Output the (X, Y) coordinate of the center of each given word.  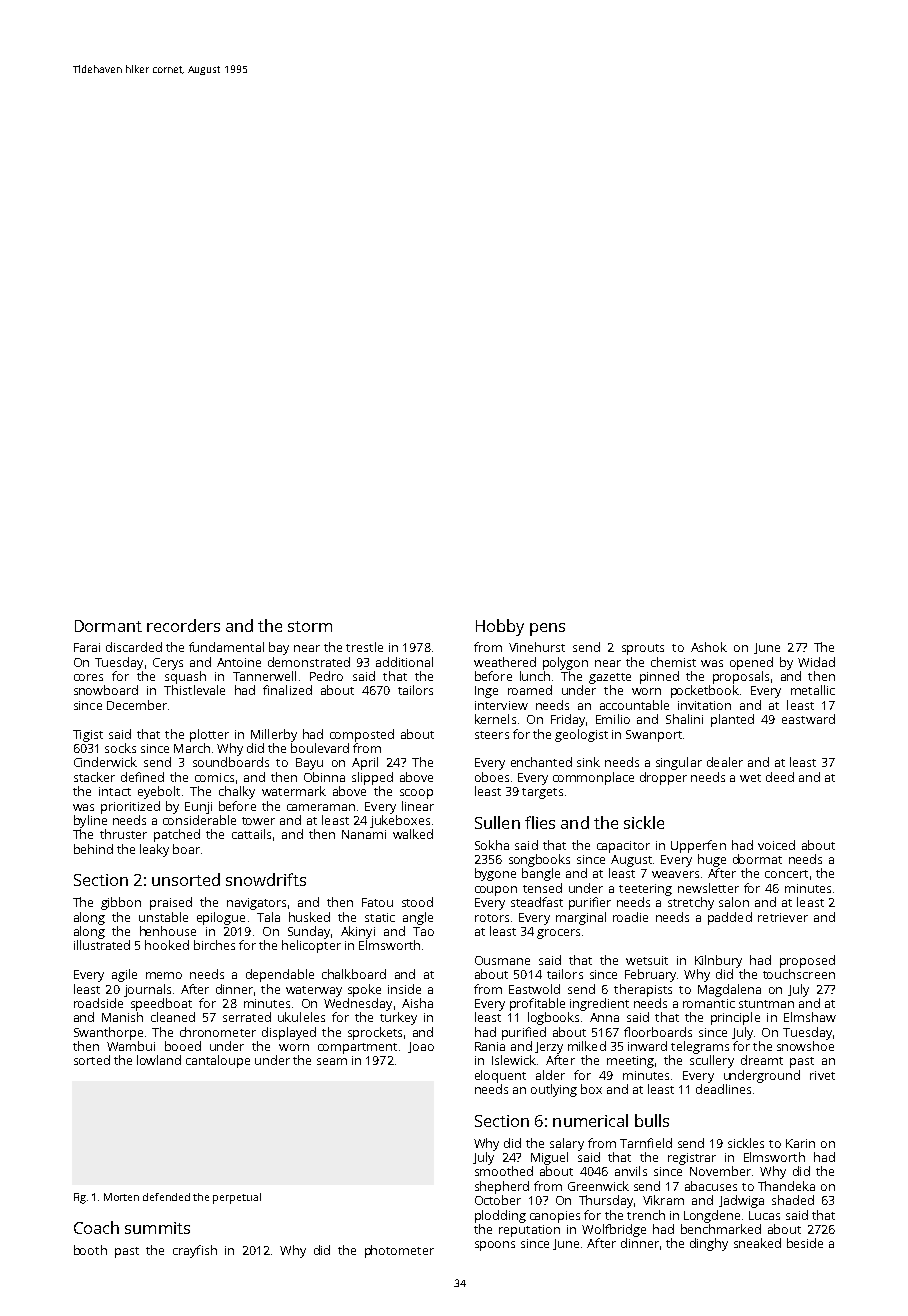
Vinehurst (537, 647)
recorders (183, 625)
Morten (121, 1197)
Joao (421, 1047)
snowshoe (805, 1046)
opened (751, 663)
